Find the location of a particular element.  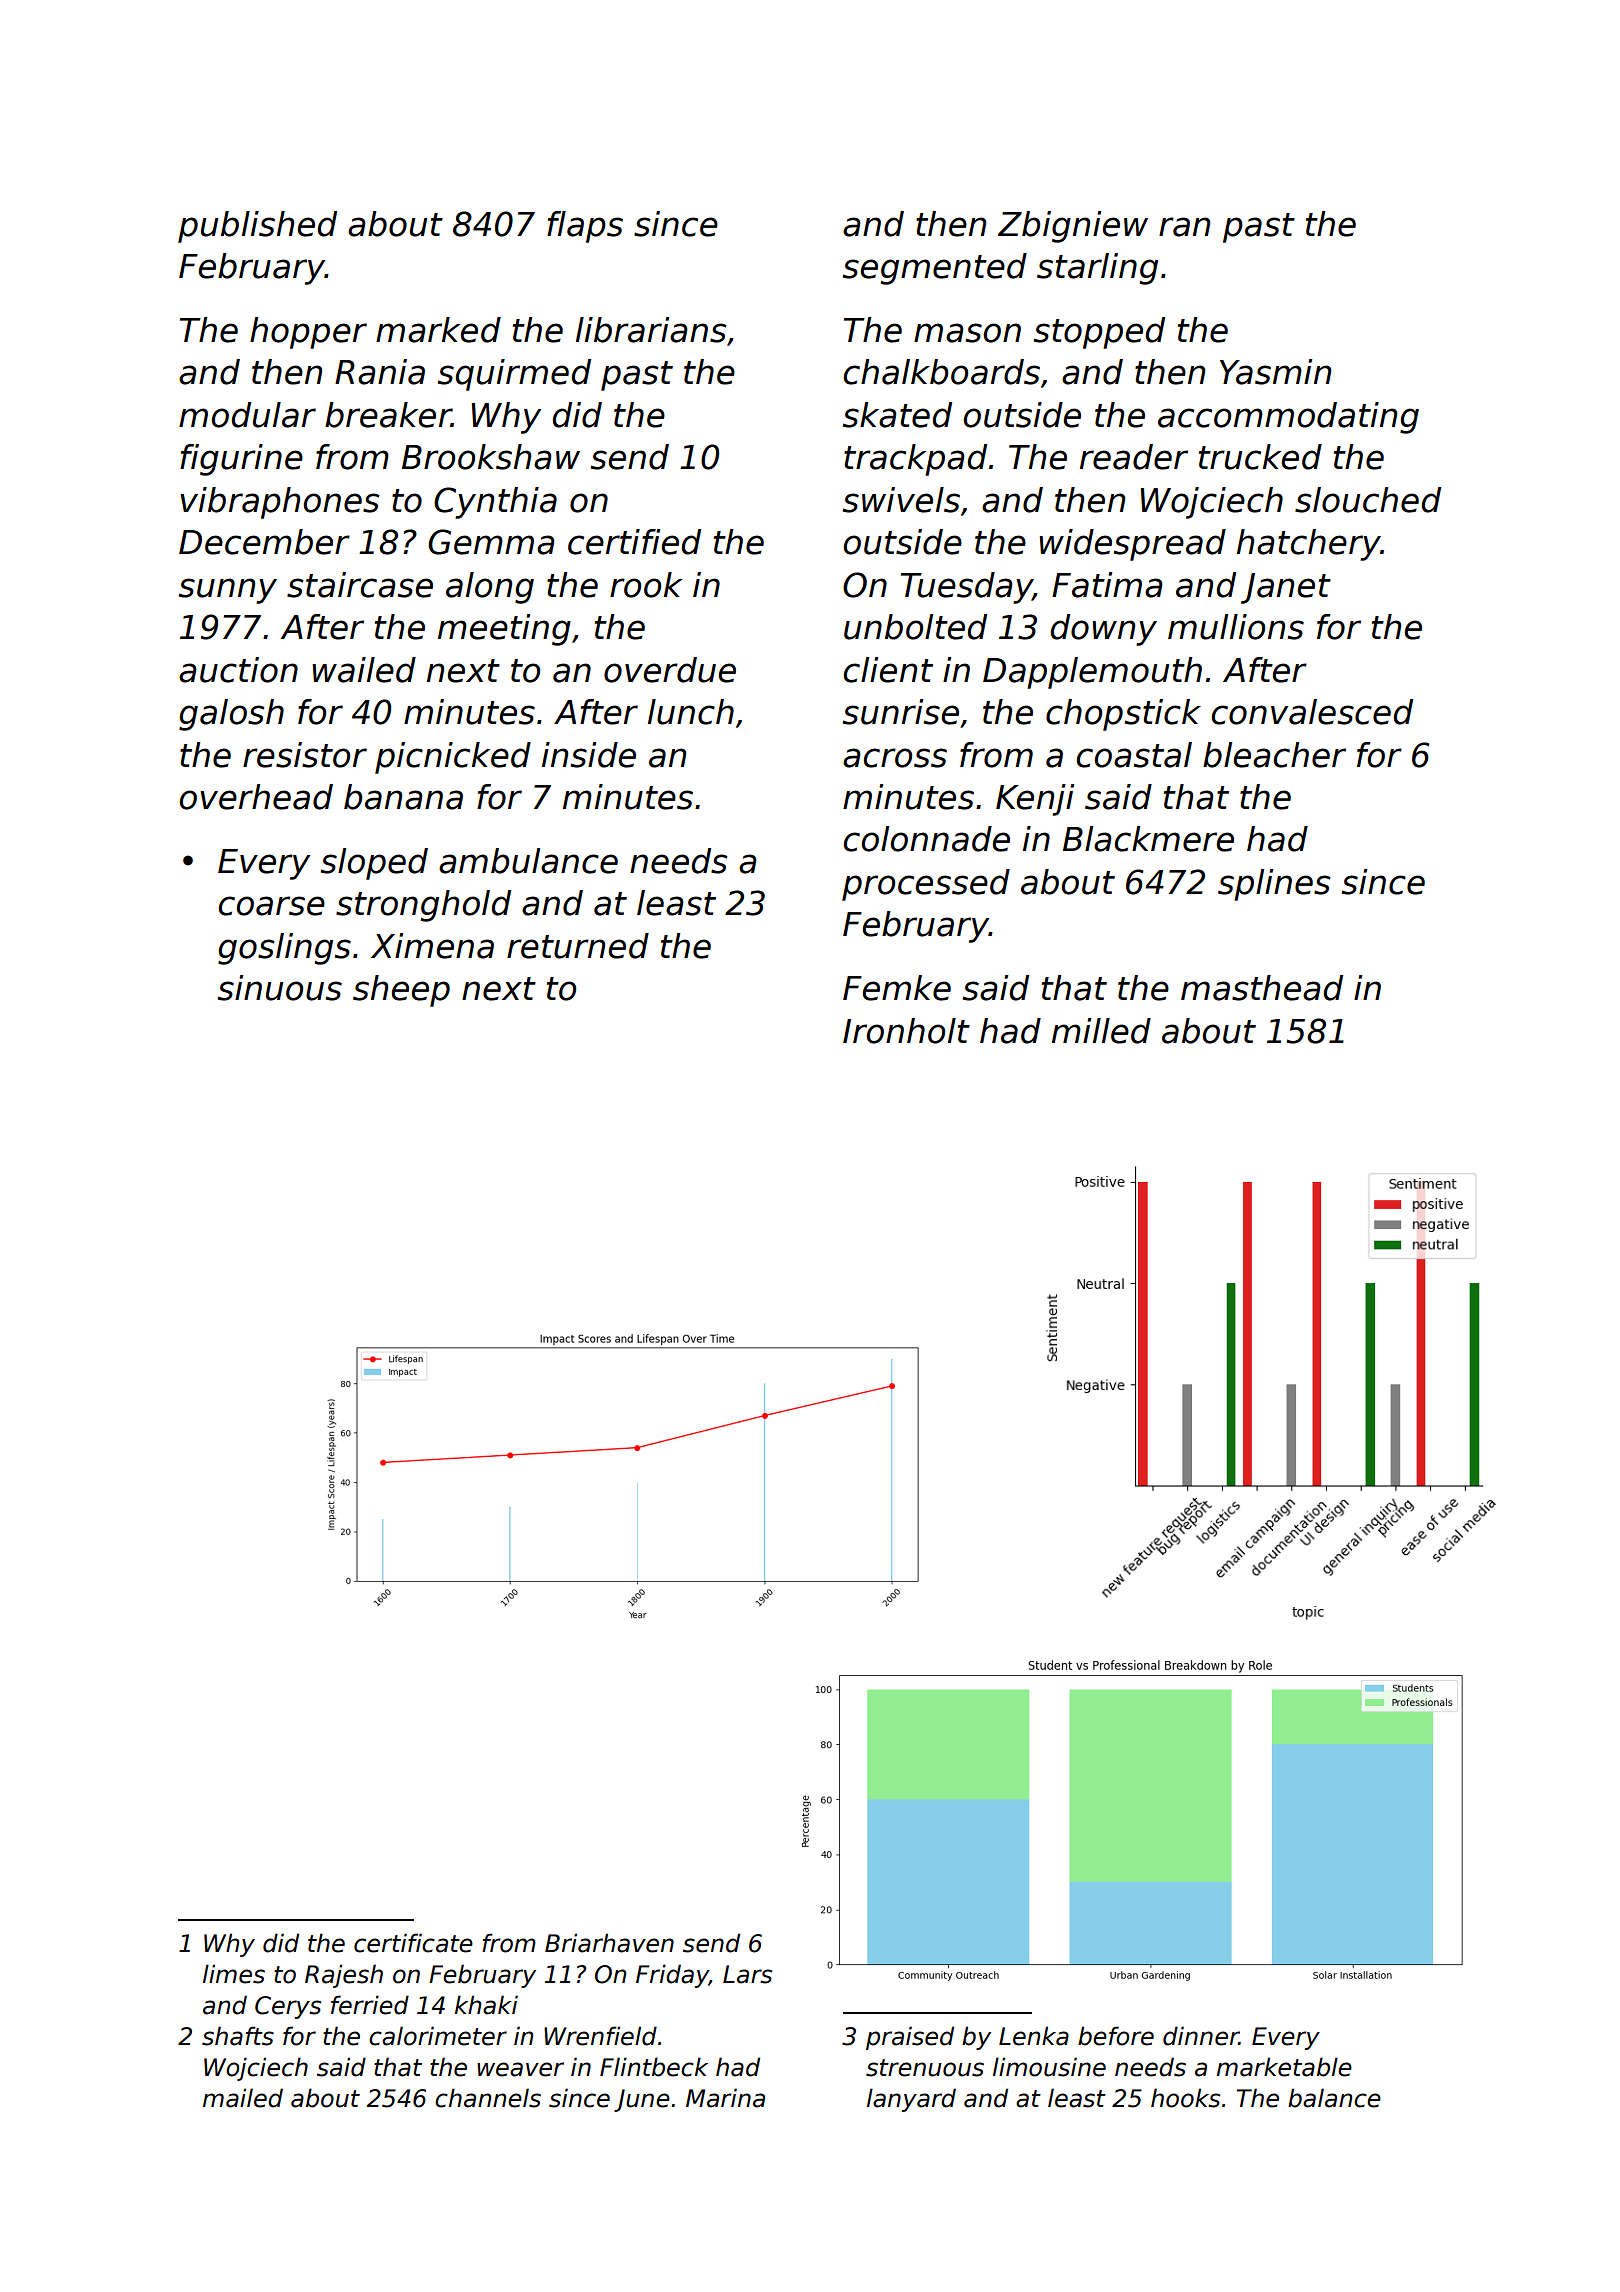

Ironholt is located at coordinates (906, 1031).
